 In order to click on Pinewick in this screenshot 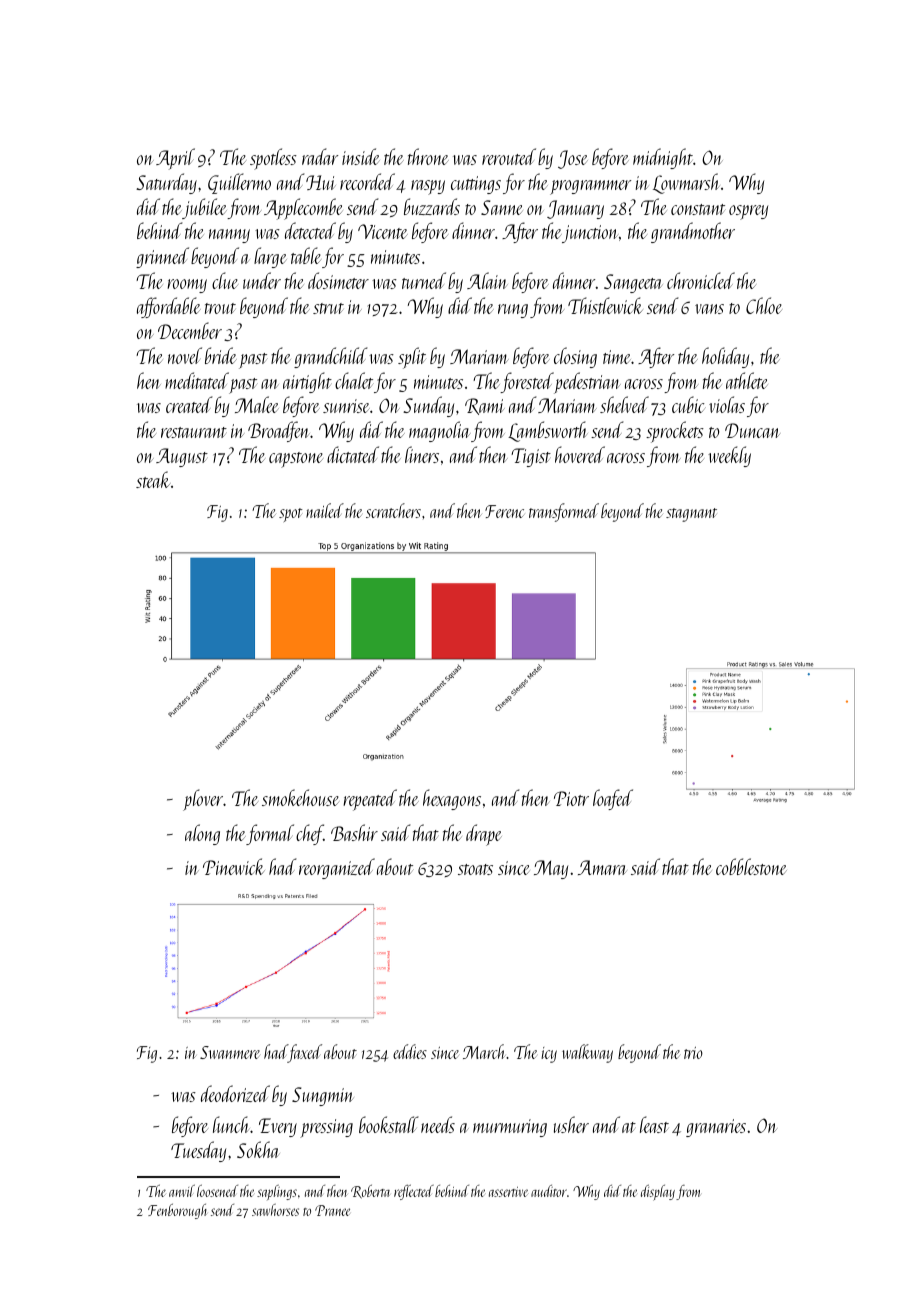, I will do `click(234, 866)`.
